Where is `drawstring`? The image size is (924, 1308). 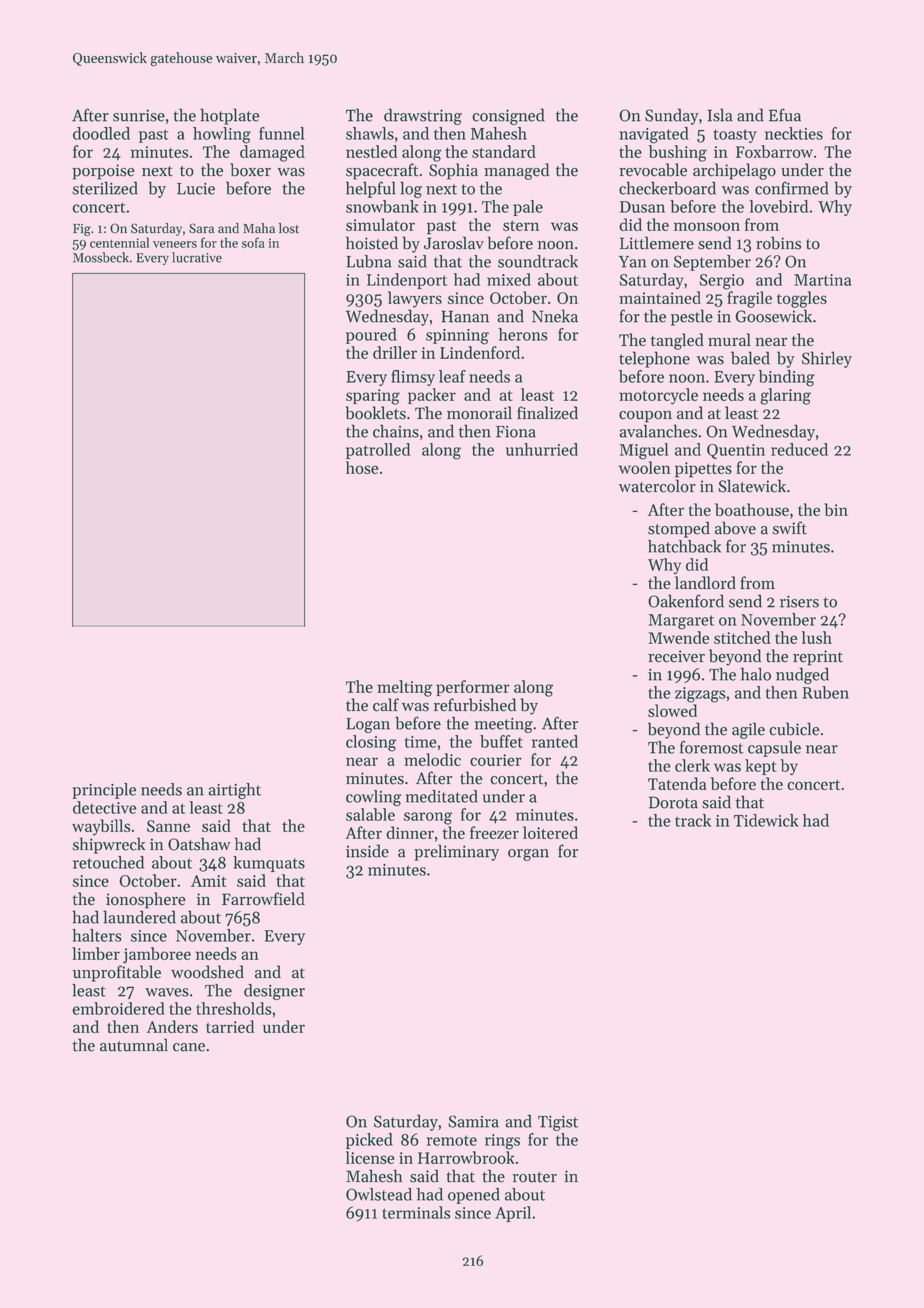
drawstring is located at coordinates (423, 116).
